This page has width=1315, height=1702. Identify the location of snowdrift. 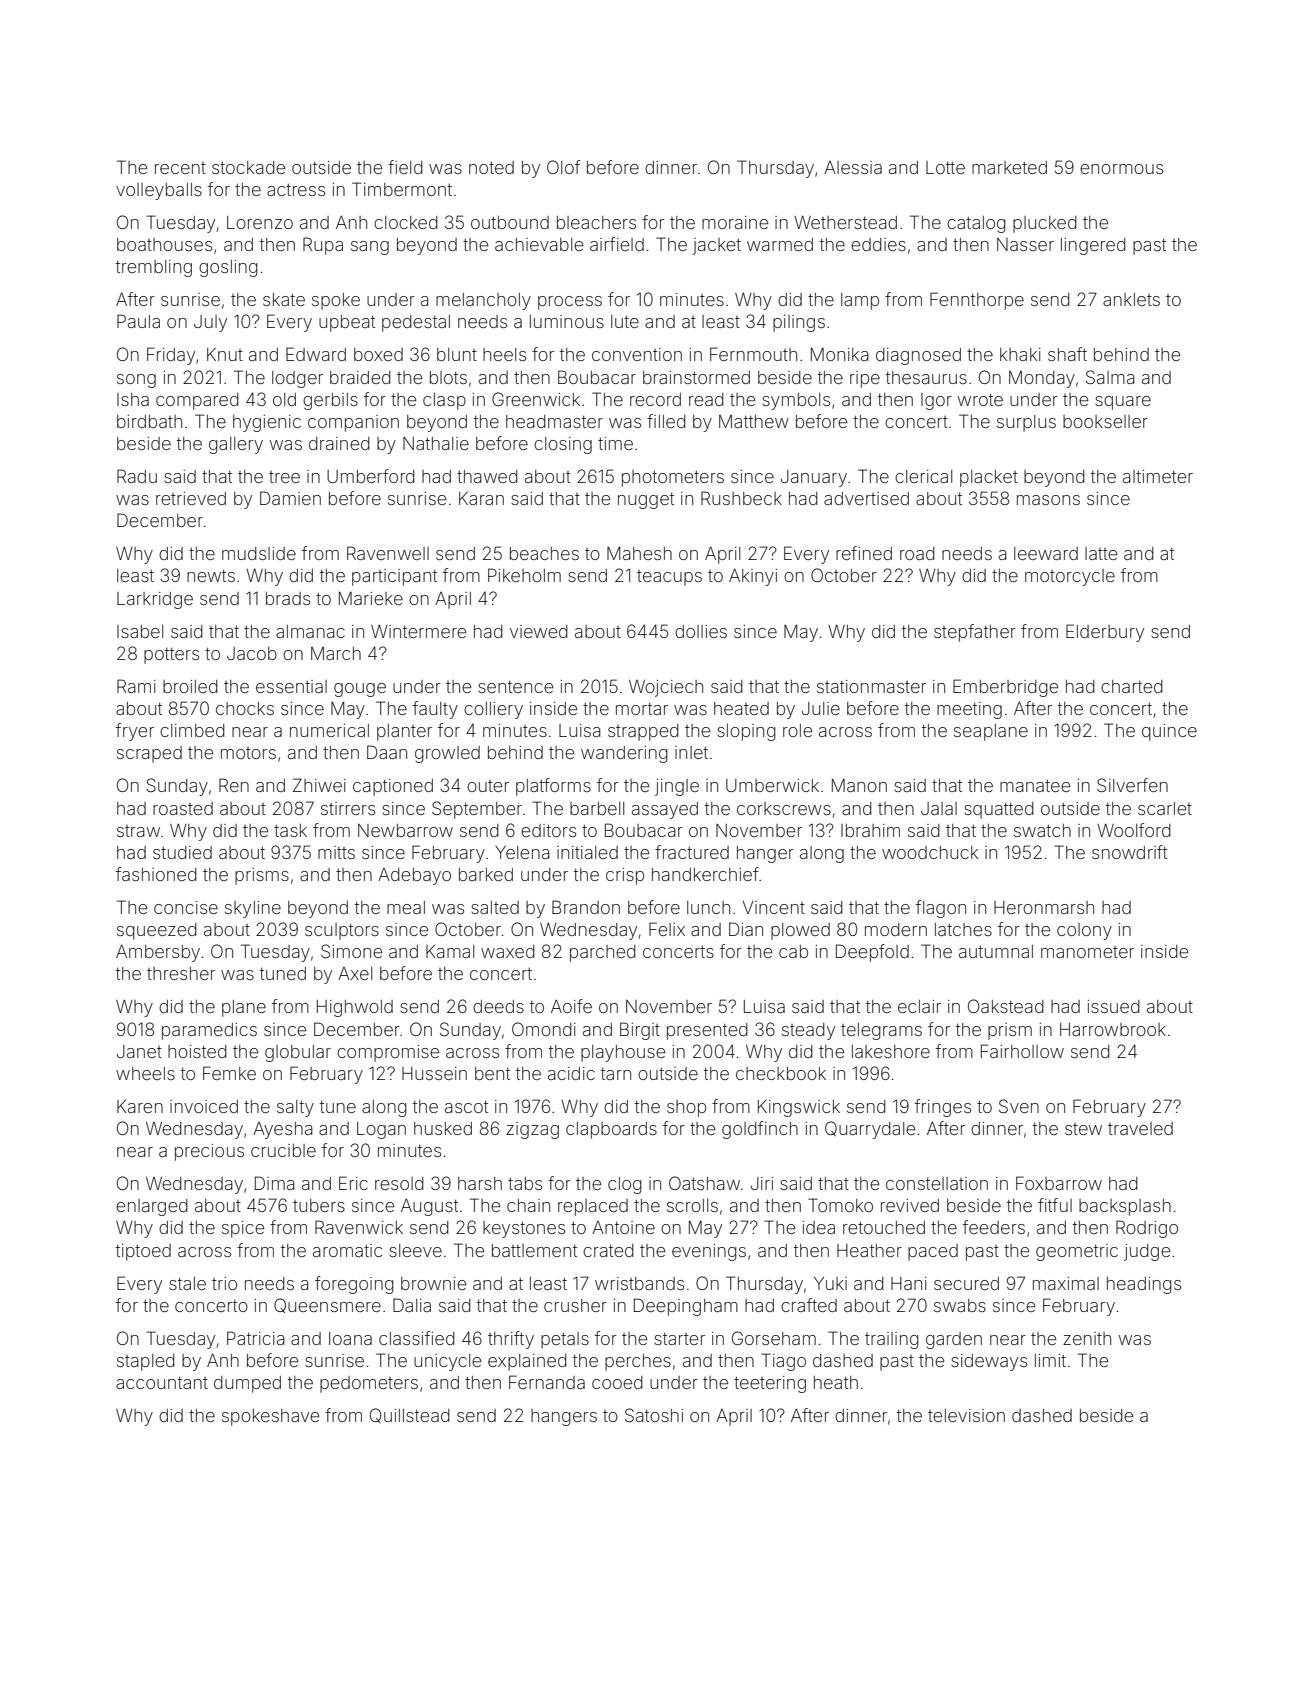
(1129, 852).
